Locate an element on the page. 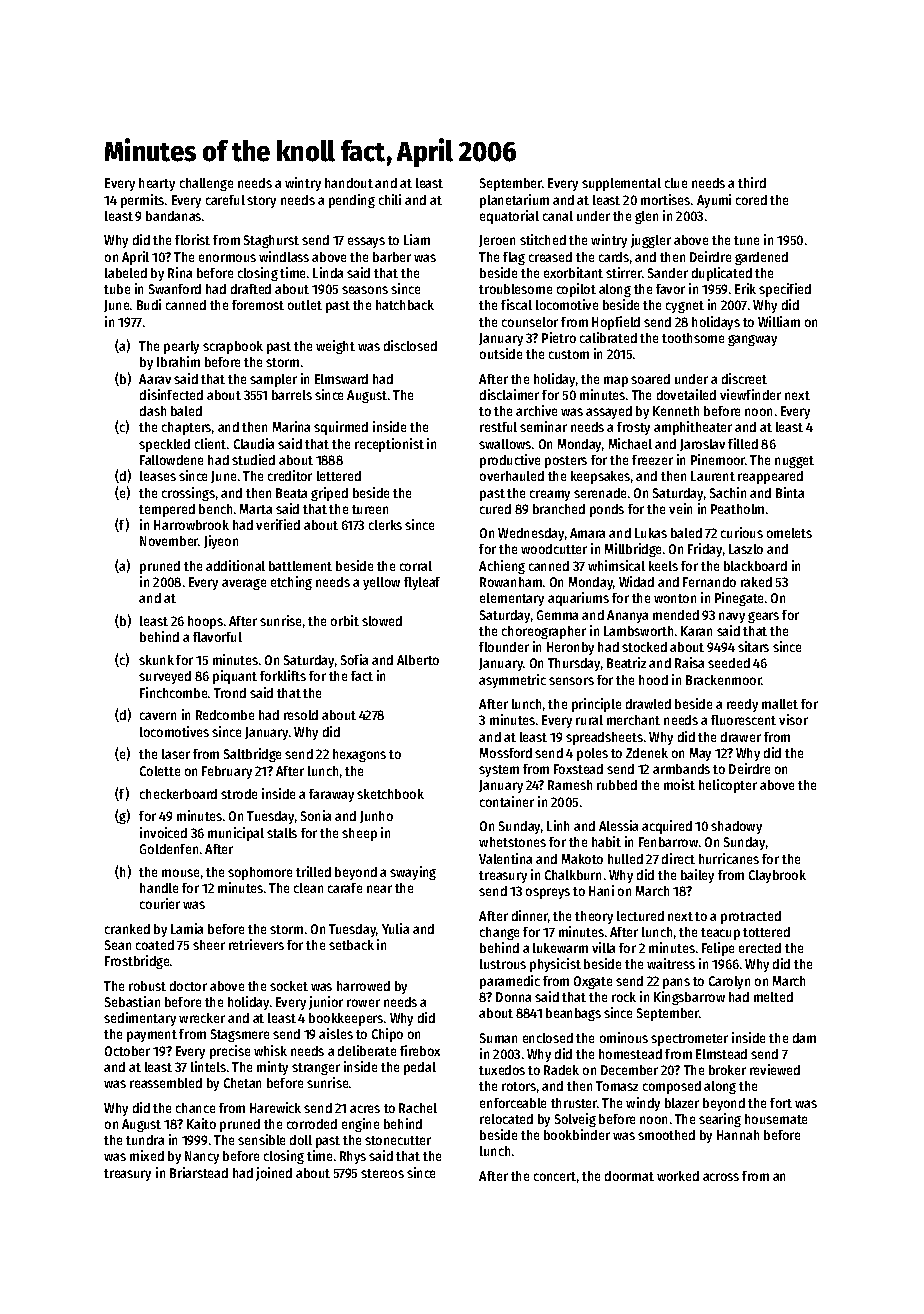 The height and width of the page is (1314, 924). handout is located at coordinates (349, 183).
